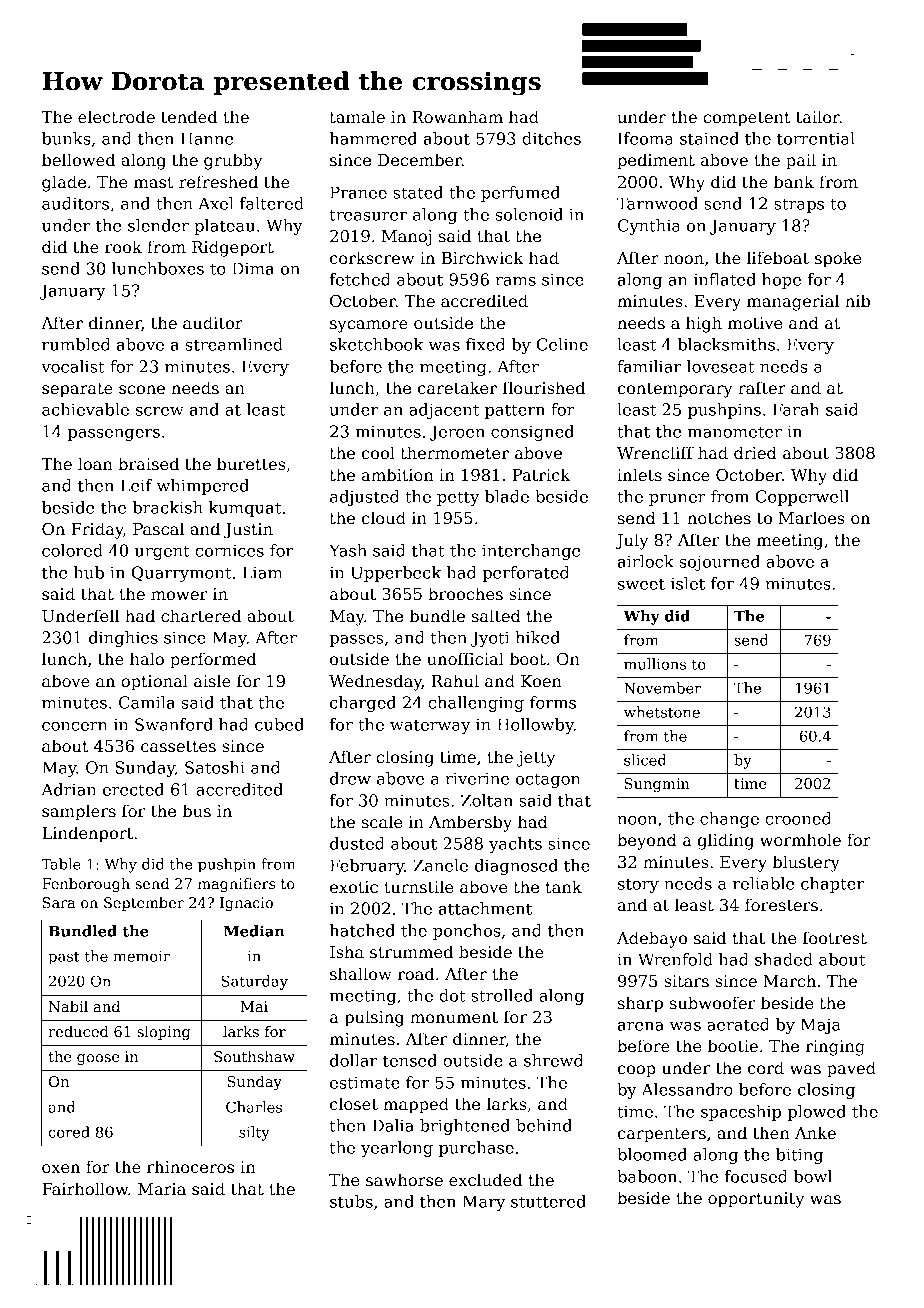 The height and width of the screenshot is (1308, 924). Describe the element at coordinates (766, 1068) in the screenshot. I see `cord` at that location.
